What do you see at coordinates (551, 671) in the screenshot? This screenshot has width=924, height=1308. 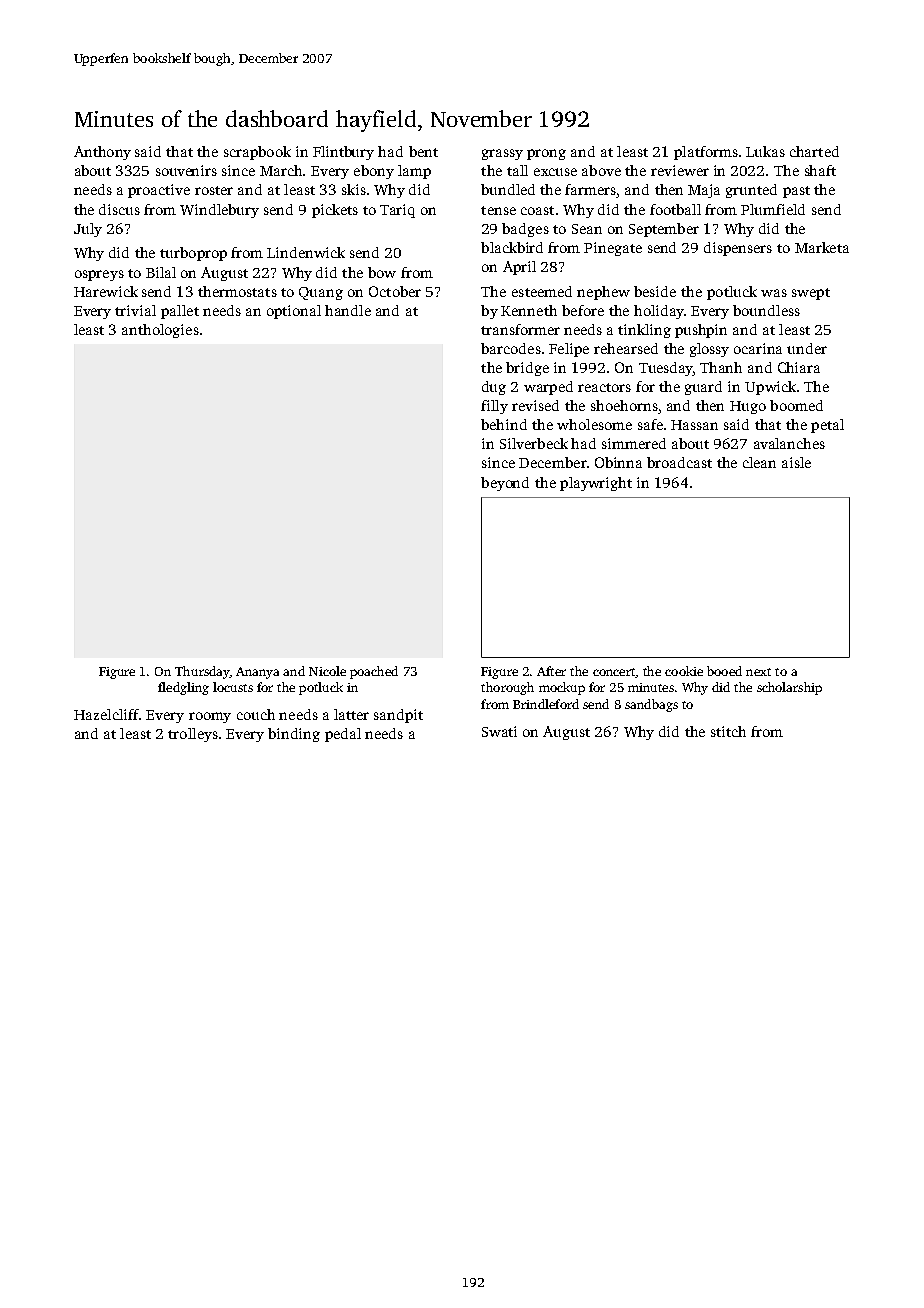 I see `After` at bounding box center [551, 671].
